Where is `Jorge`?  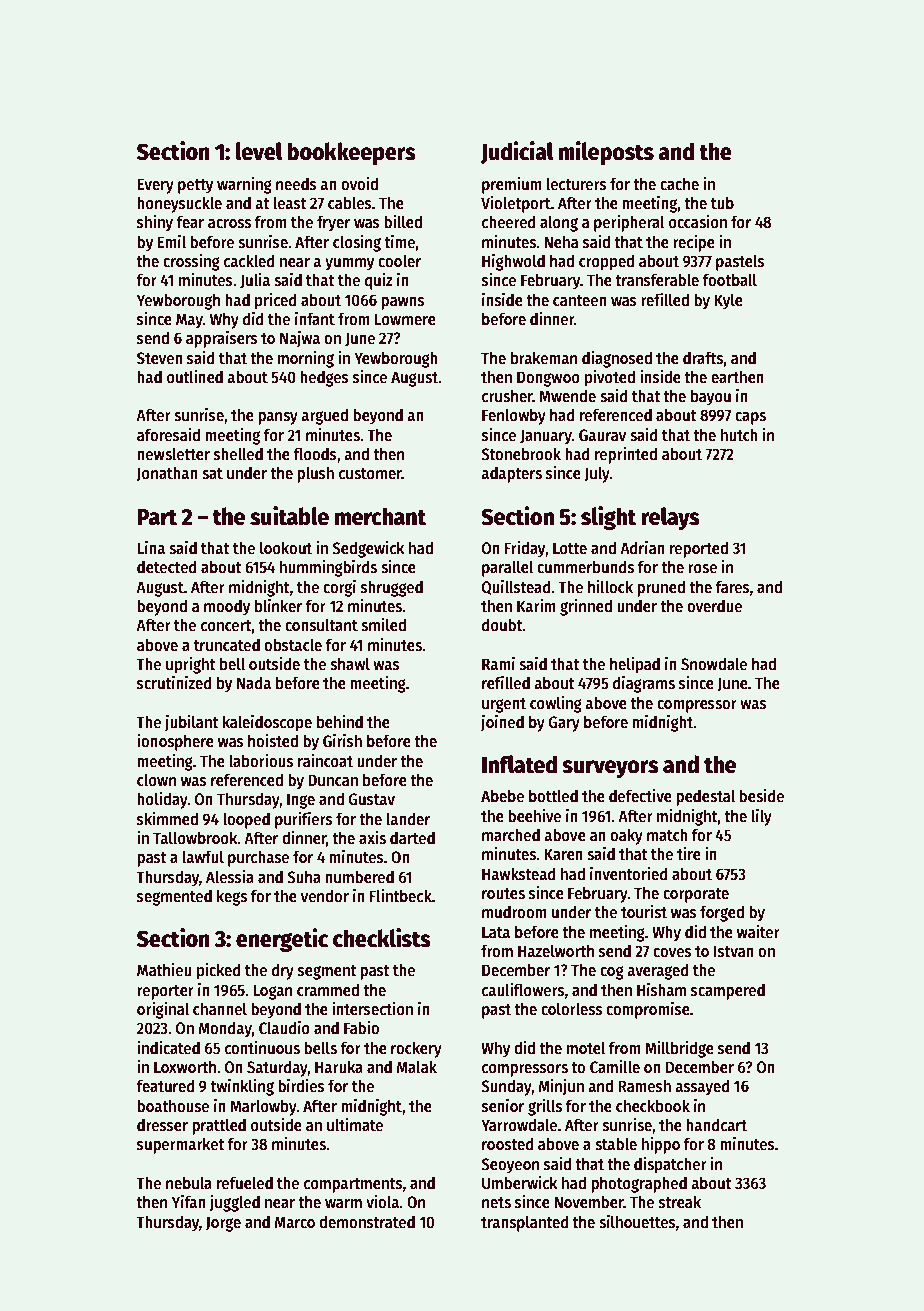 Jorge is located at coordinates (223, 1224).
